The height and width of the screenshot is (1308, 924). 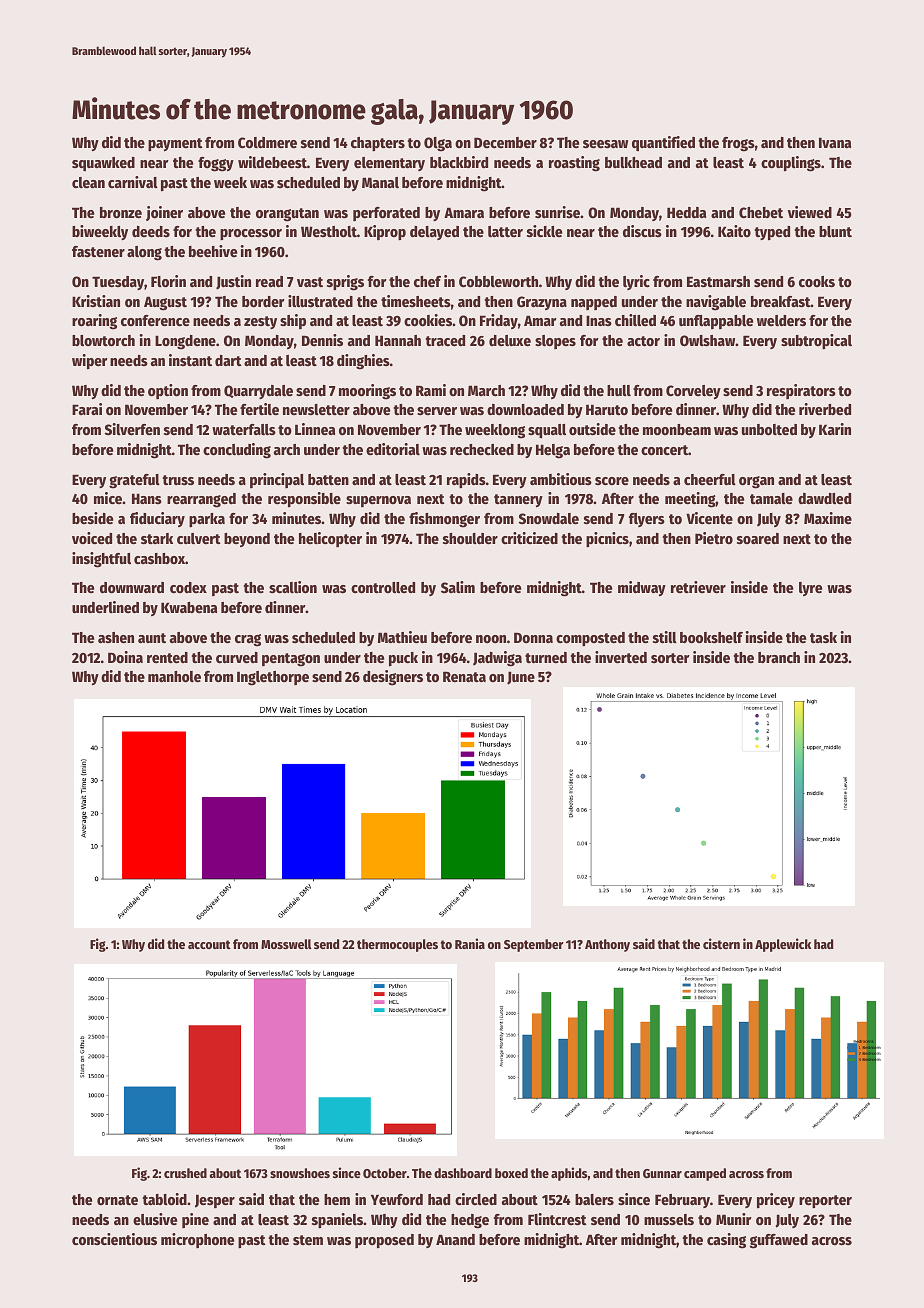 I want to click on principal, so click(x=277, y=480).
